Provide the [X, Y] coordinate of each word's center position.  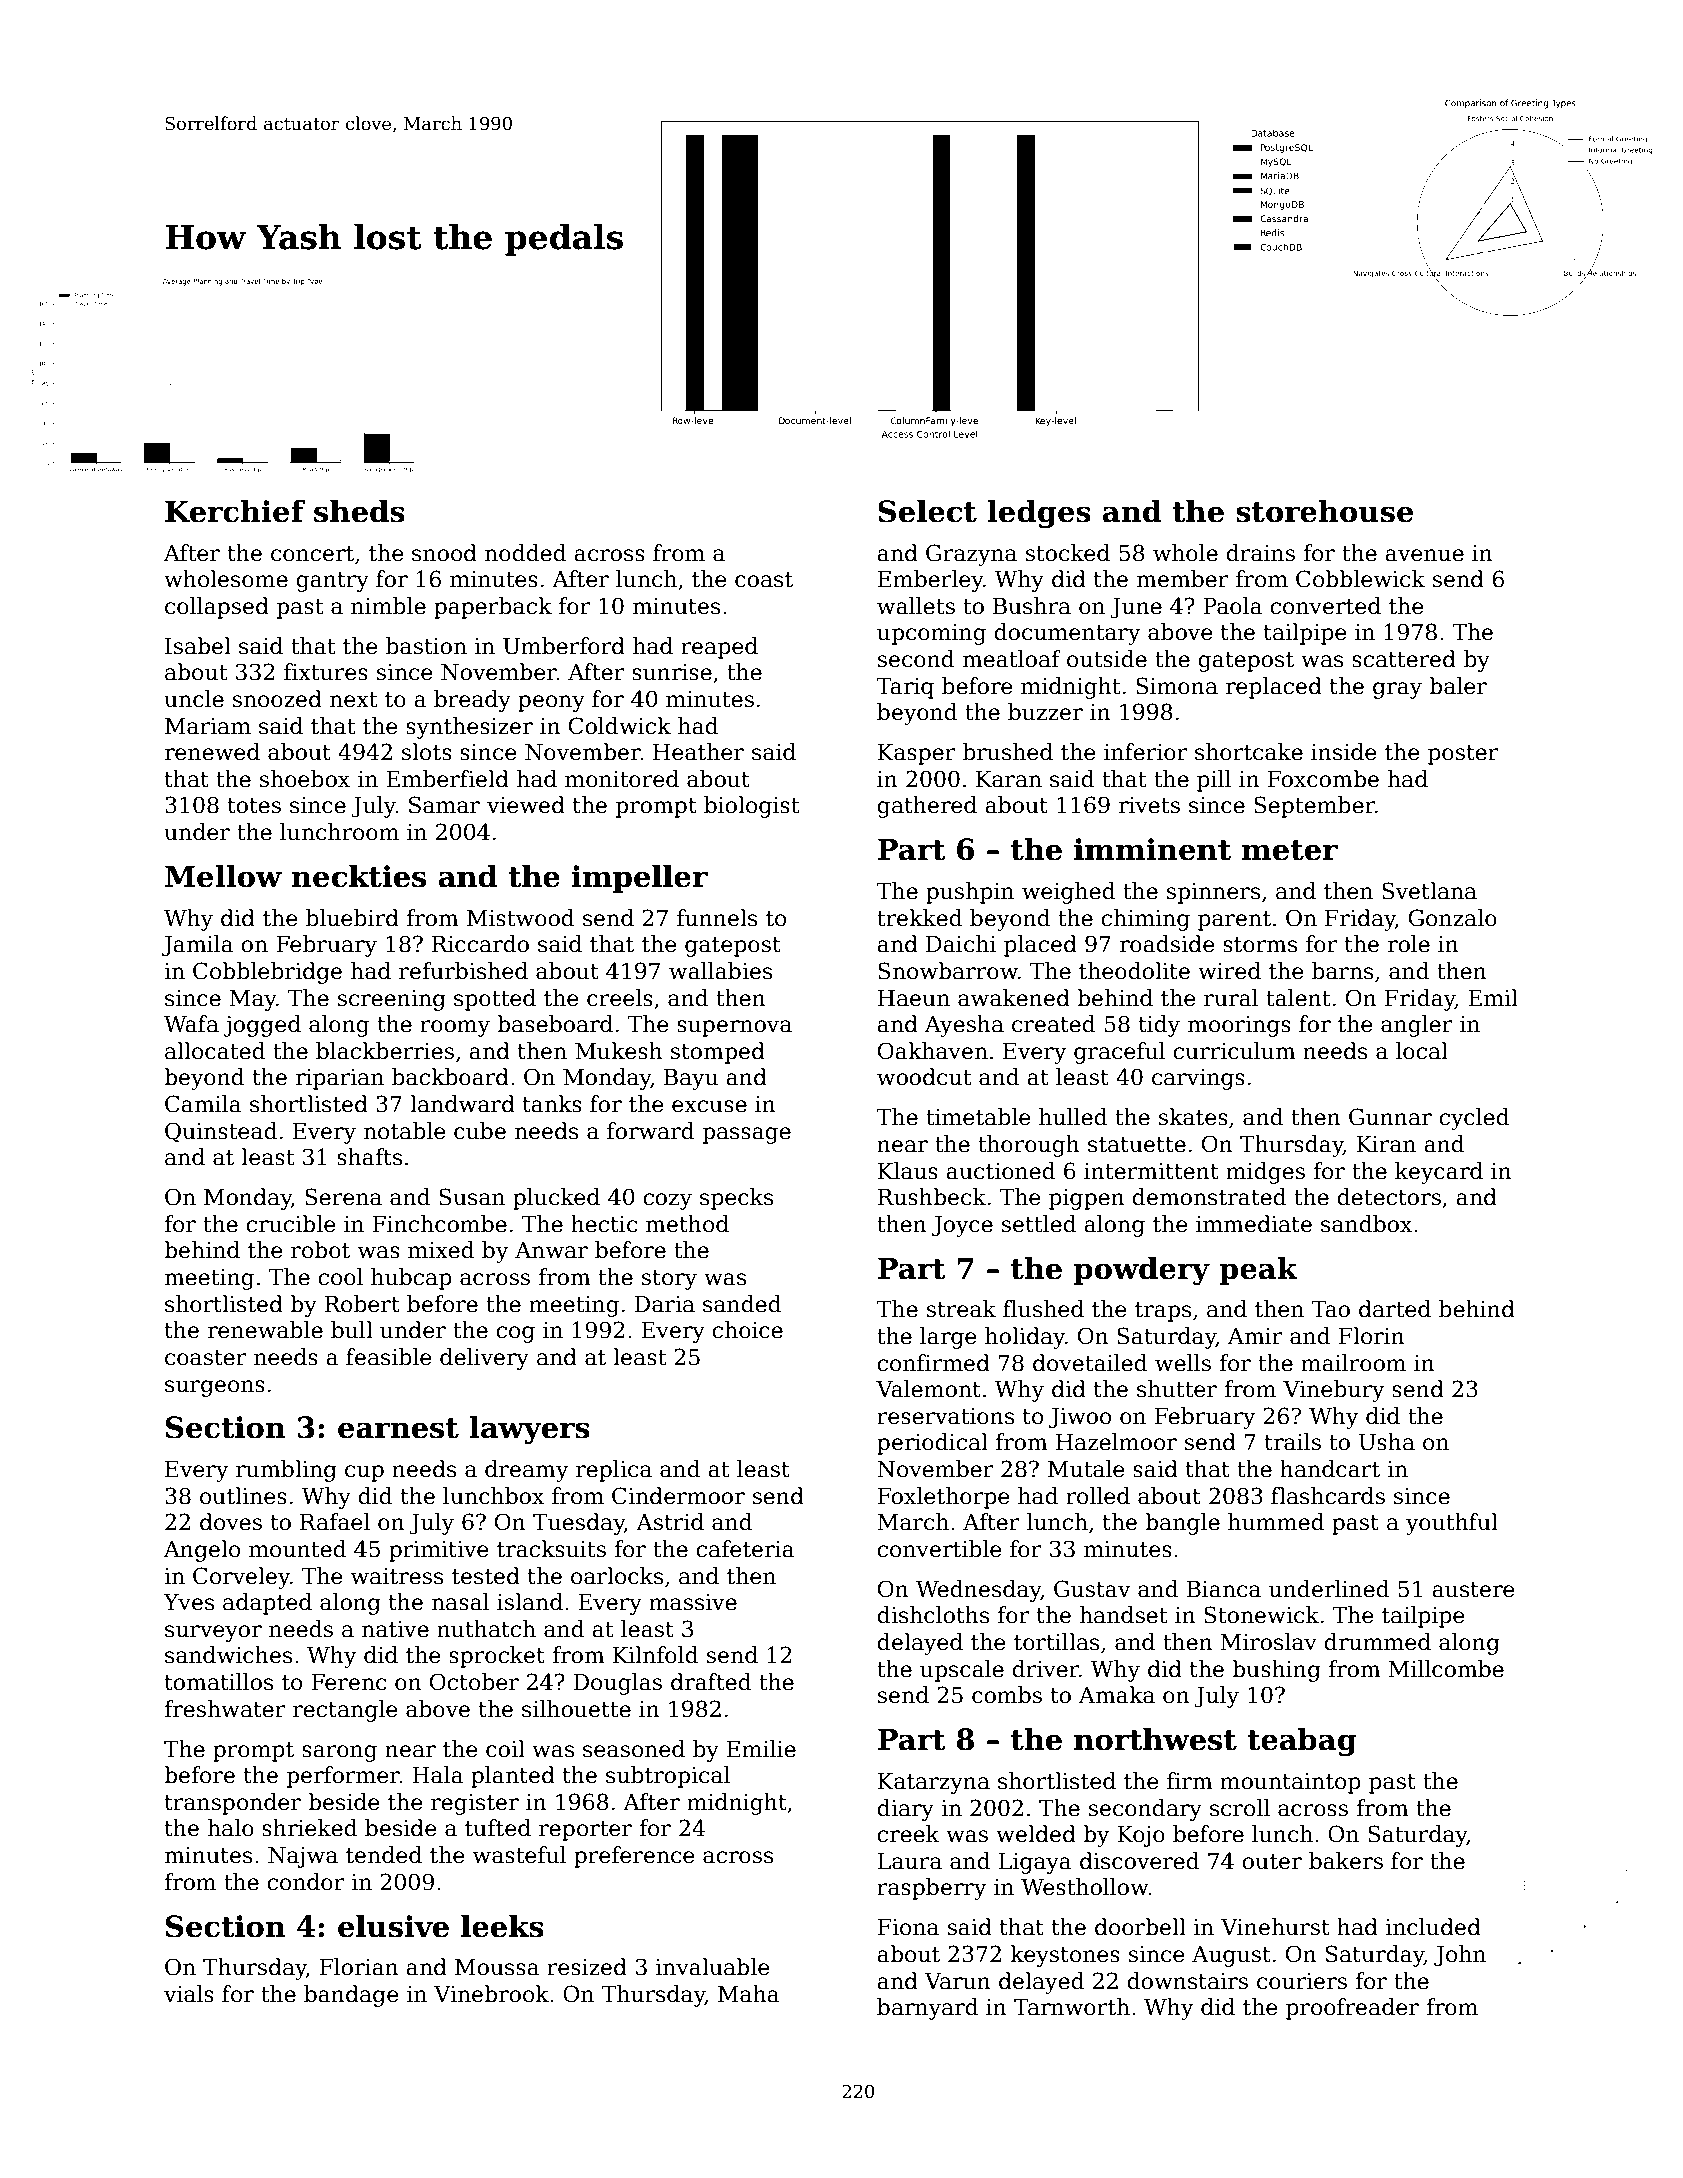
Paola [1233, 606]
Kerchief [235, 511]
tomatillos [218, 1682]
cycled [1474, 1119]
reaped [719, 648]
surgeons [215, 1388]
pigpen [1087, 1199]
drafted [711, 1682]
